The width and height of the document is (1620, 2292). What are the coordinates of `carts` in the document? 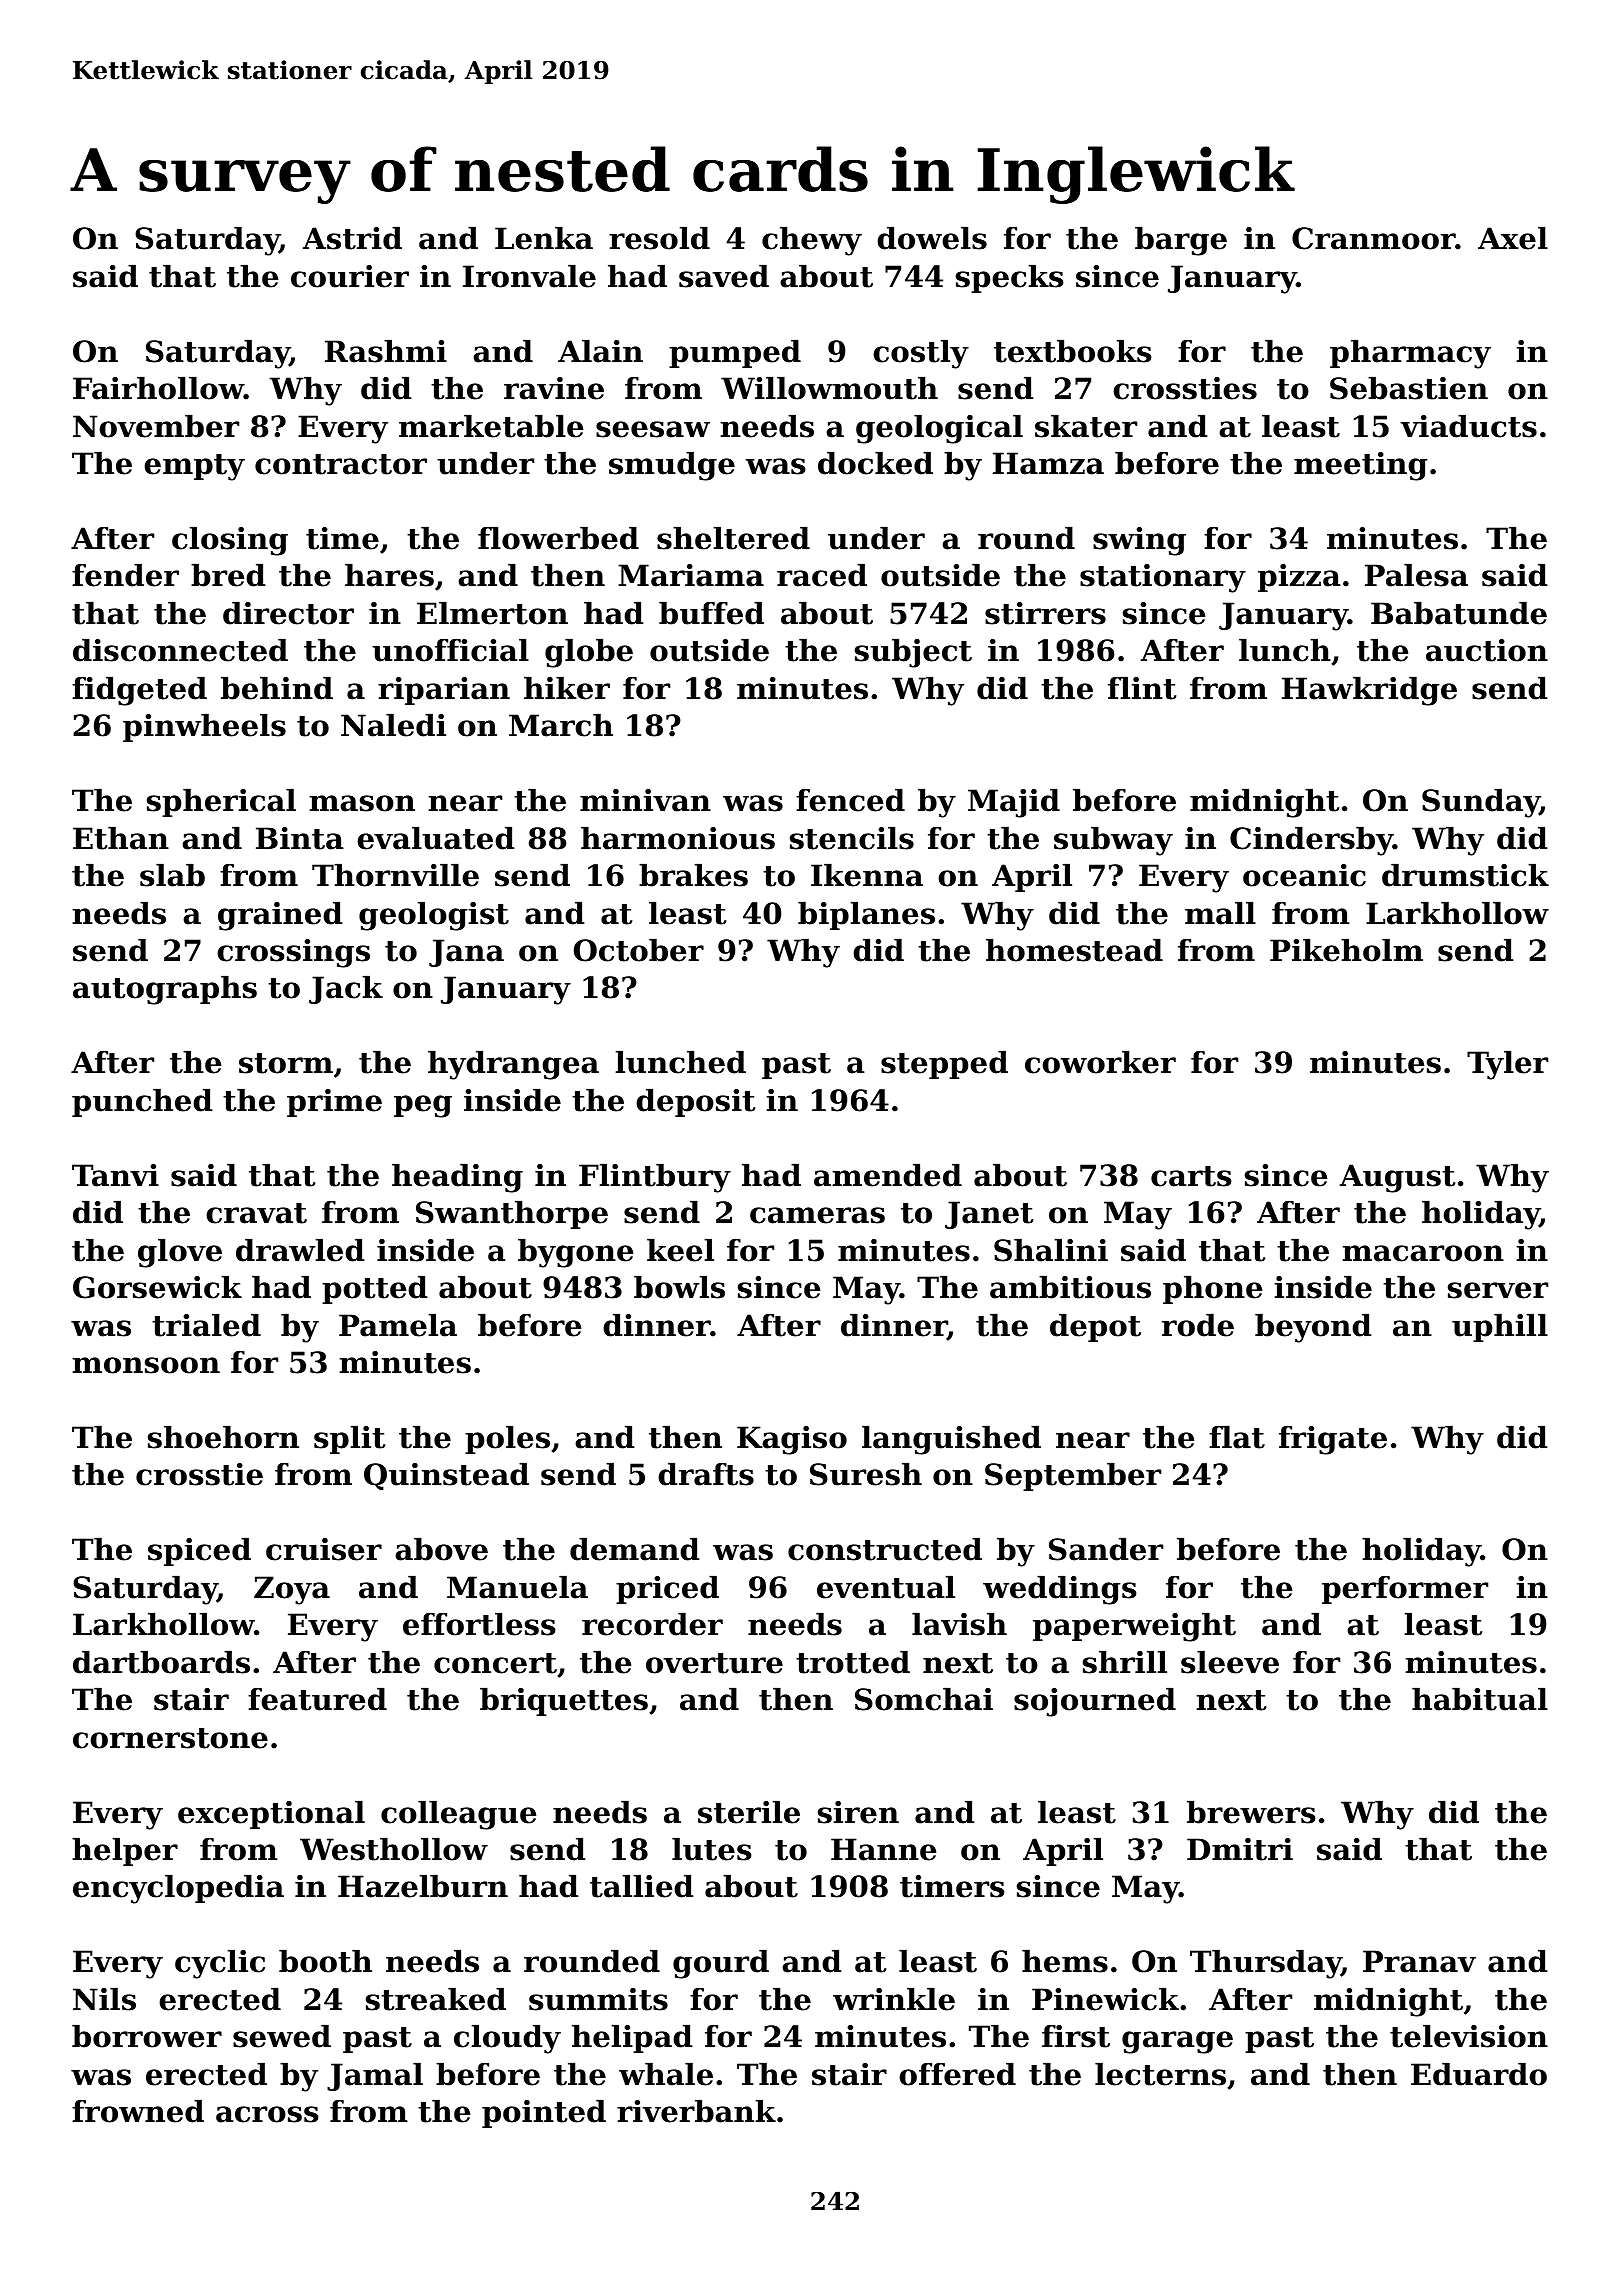 It's located at (1191, 1176).
